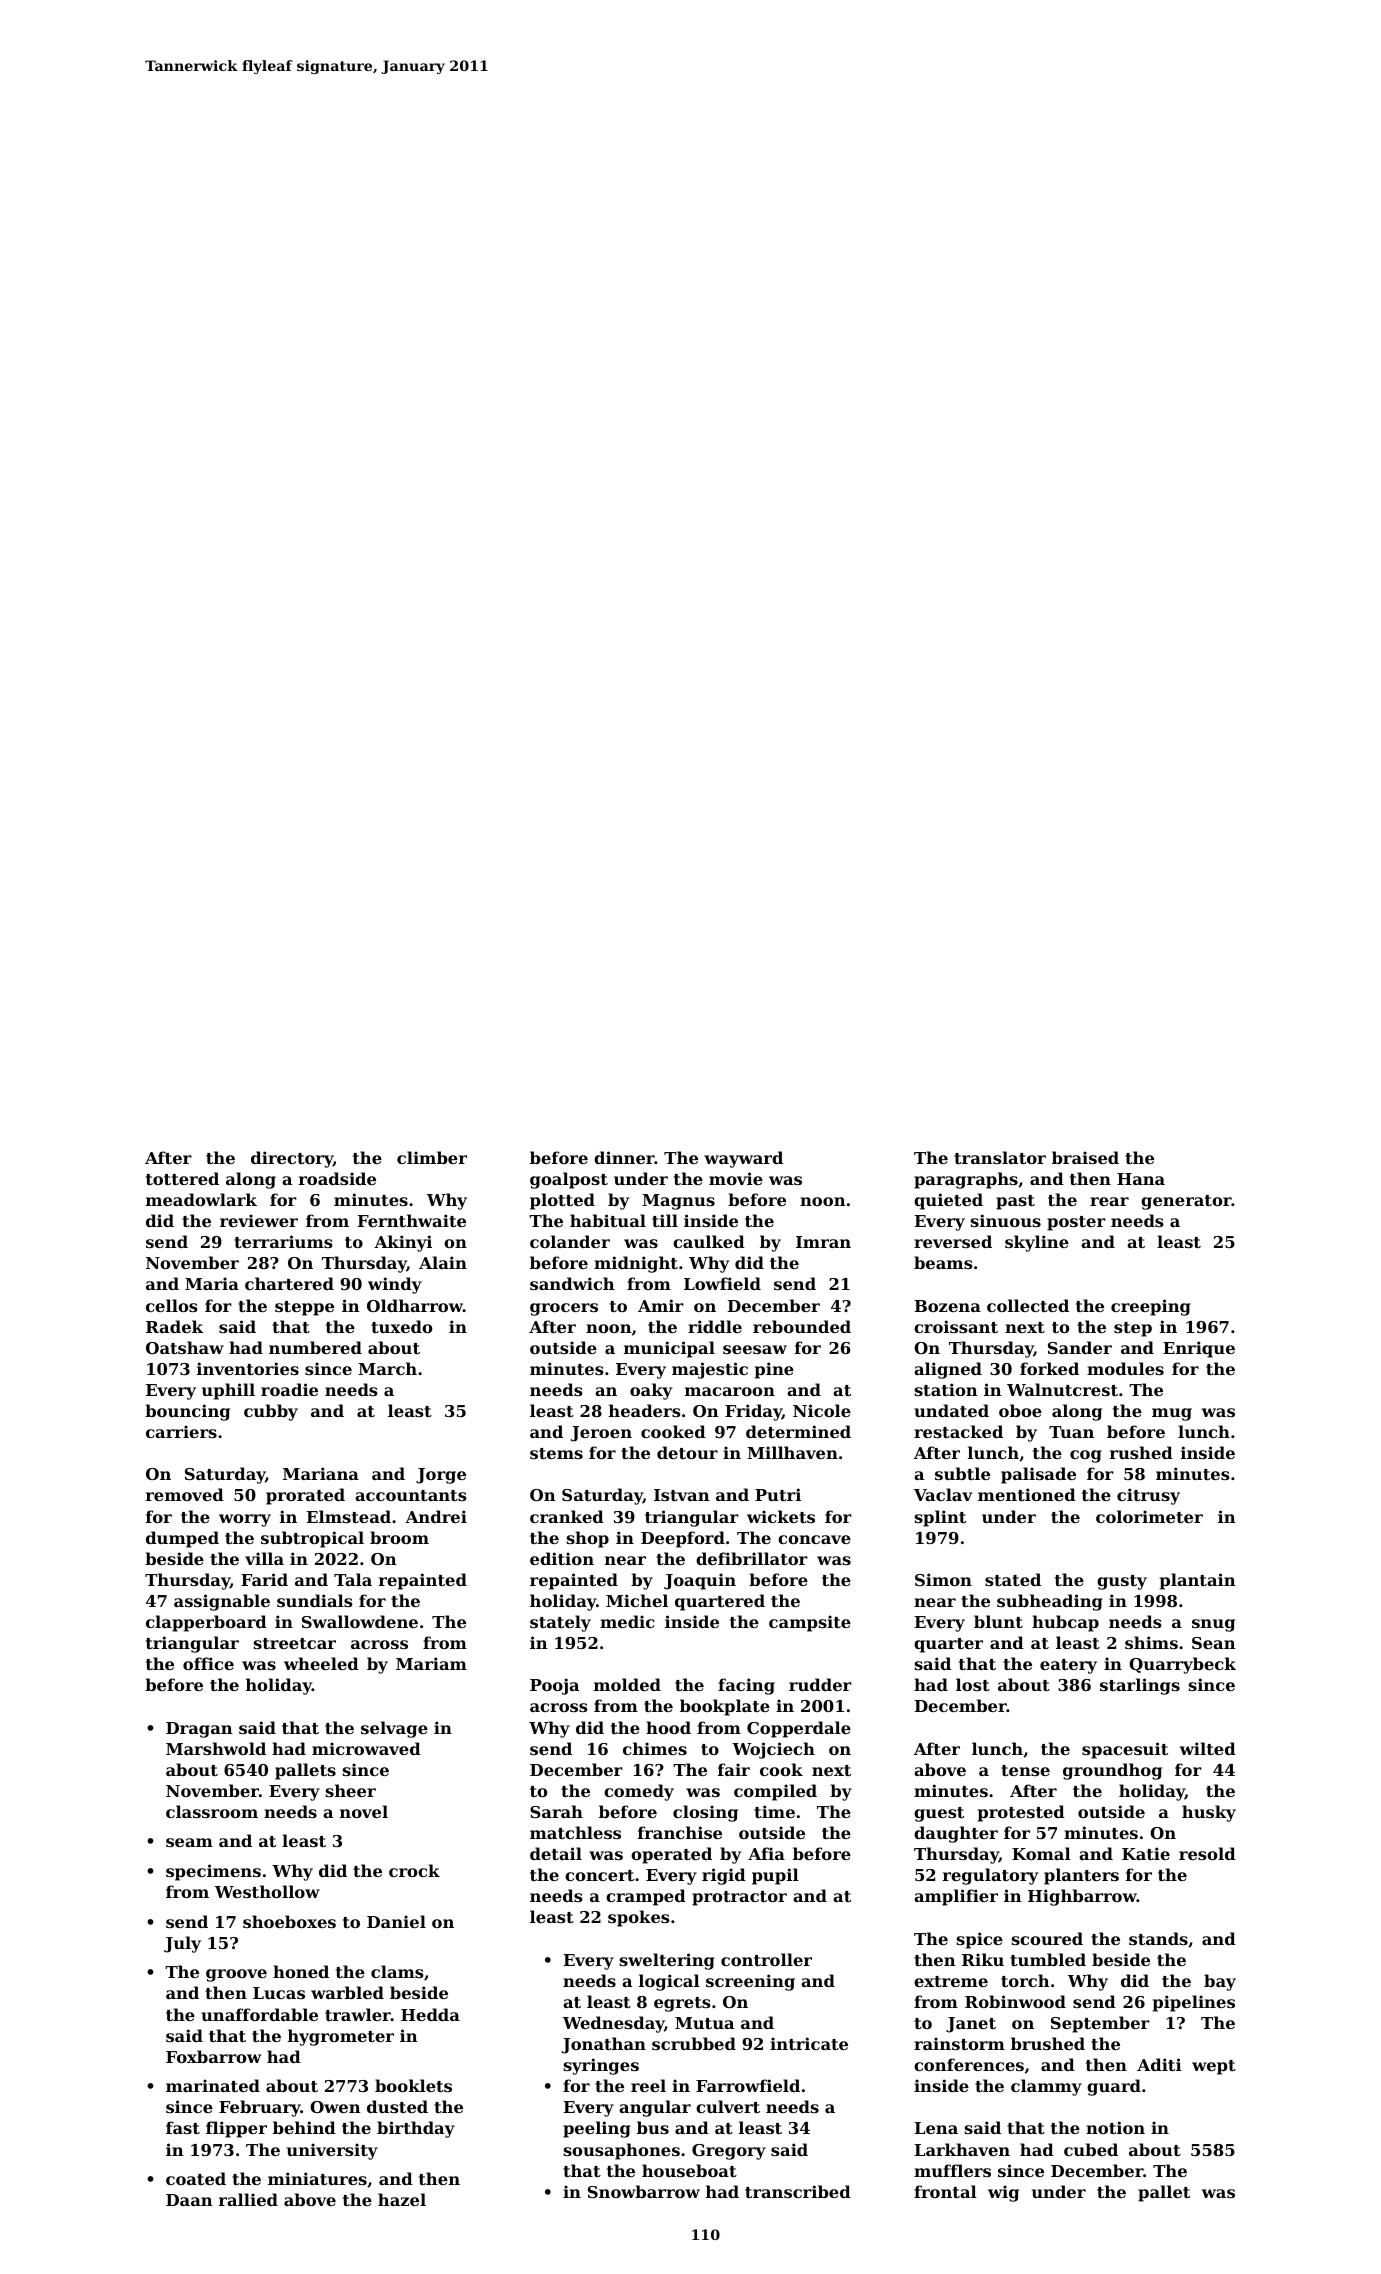 The image size is (1381, 2274). What do you see at coordinates (810, 1623) in the image?
I see `campsite` at bounding box center [810, 1623].
